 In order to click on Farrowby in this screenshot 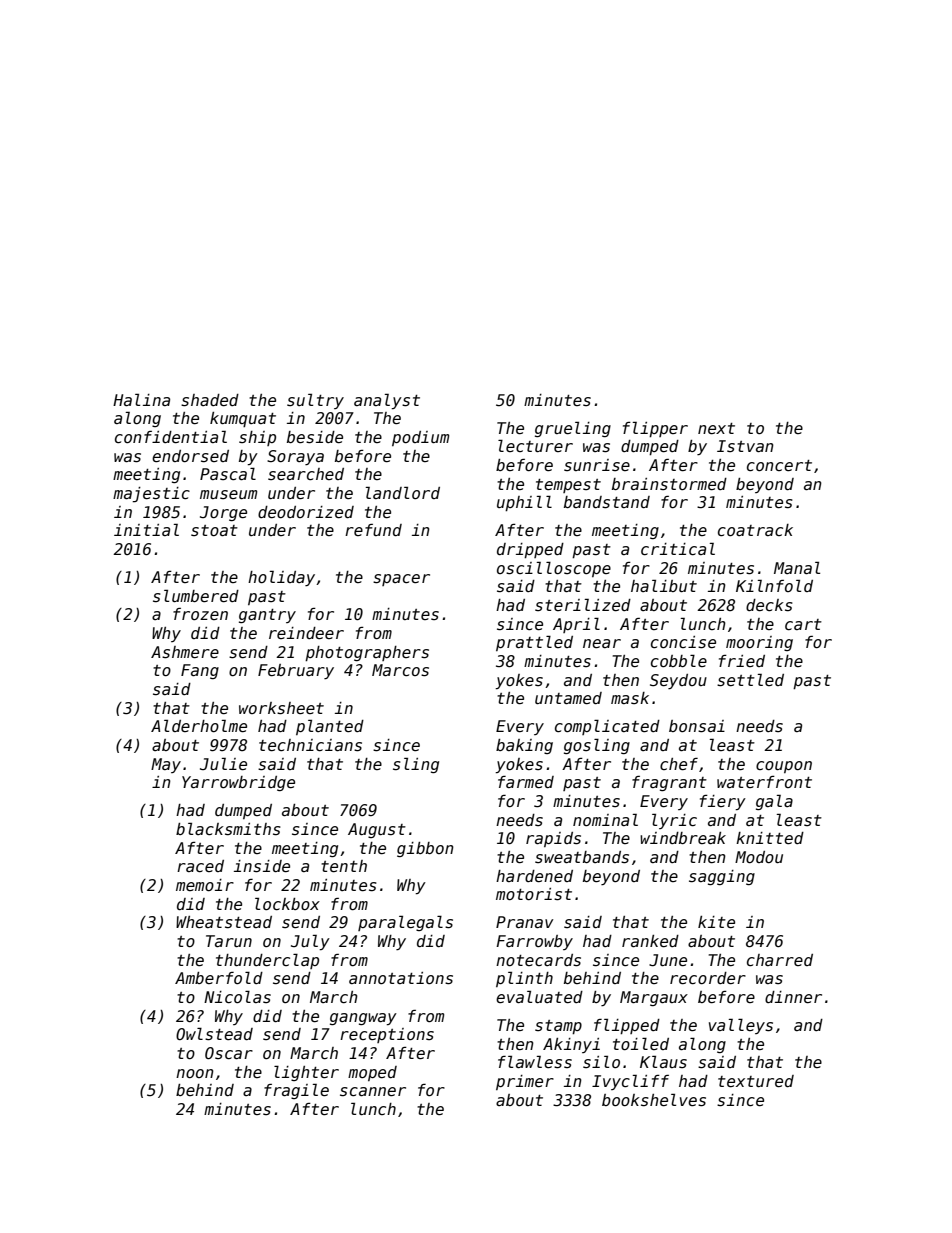, I will do `click(534, 942)`.
